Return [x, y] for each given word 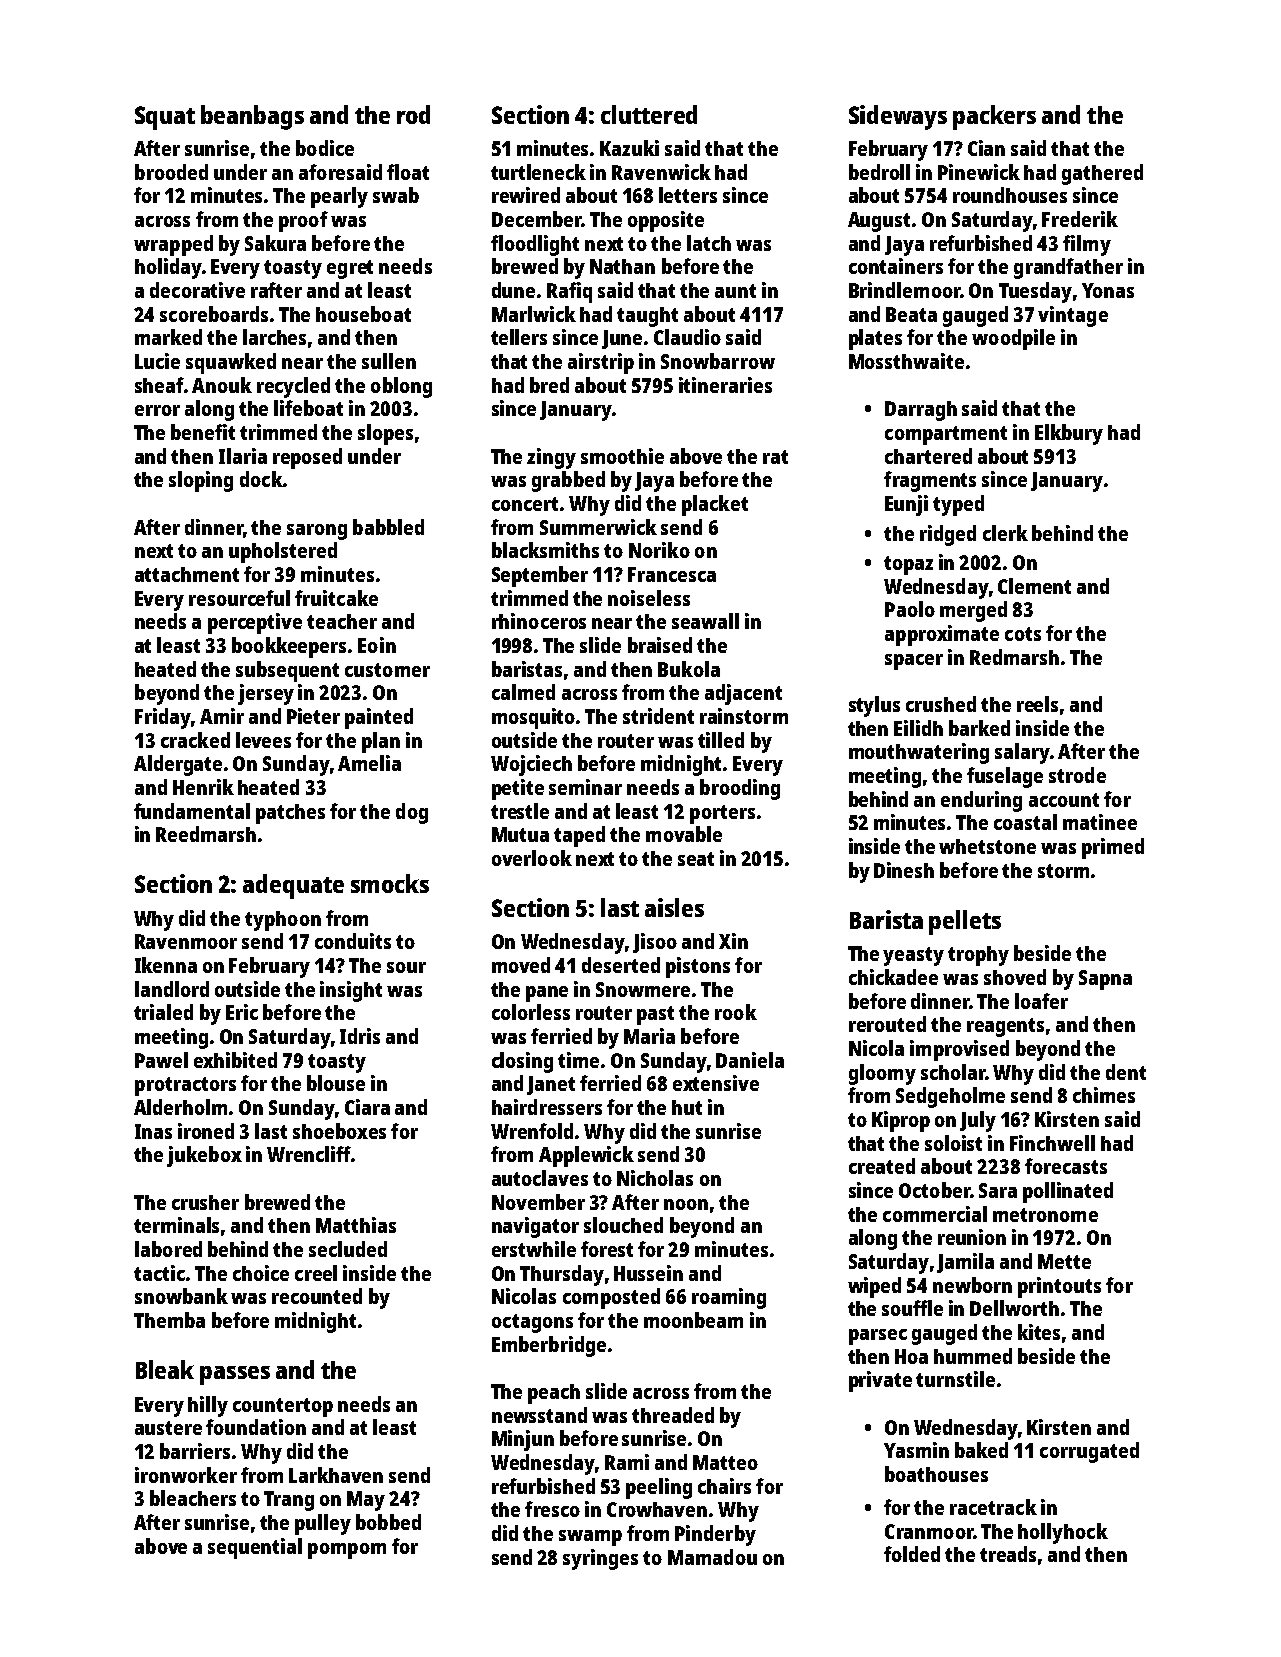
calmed [523, 692]
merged [973, 611]
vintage [1073, 316]
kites [1039, 1332]
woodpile [1013, 339]
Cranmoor [929, 1531]
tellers [519, 337]
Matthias [356, 1225]
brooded [171, 172]
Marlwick [534, 314]
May [366, 1501]
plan [381, 742]
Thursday [562, 1275]
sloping [201, 481]
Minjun [523, 1440]
